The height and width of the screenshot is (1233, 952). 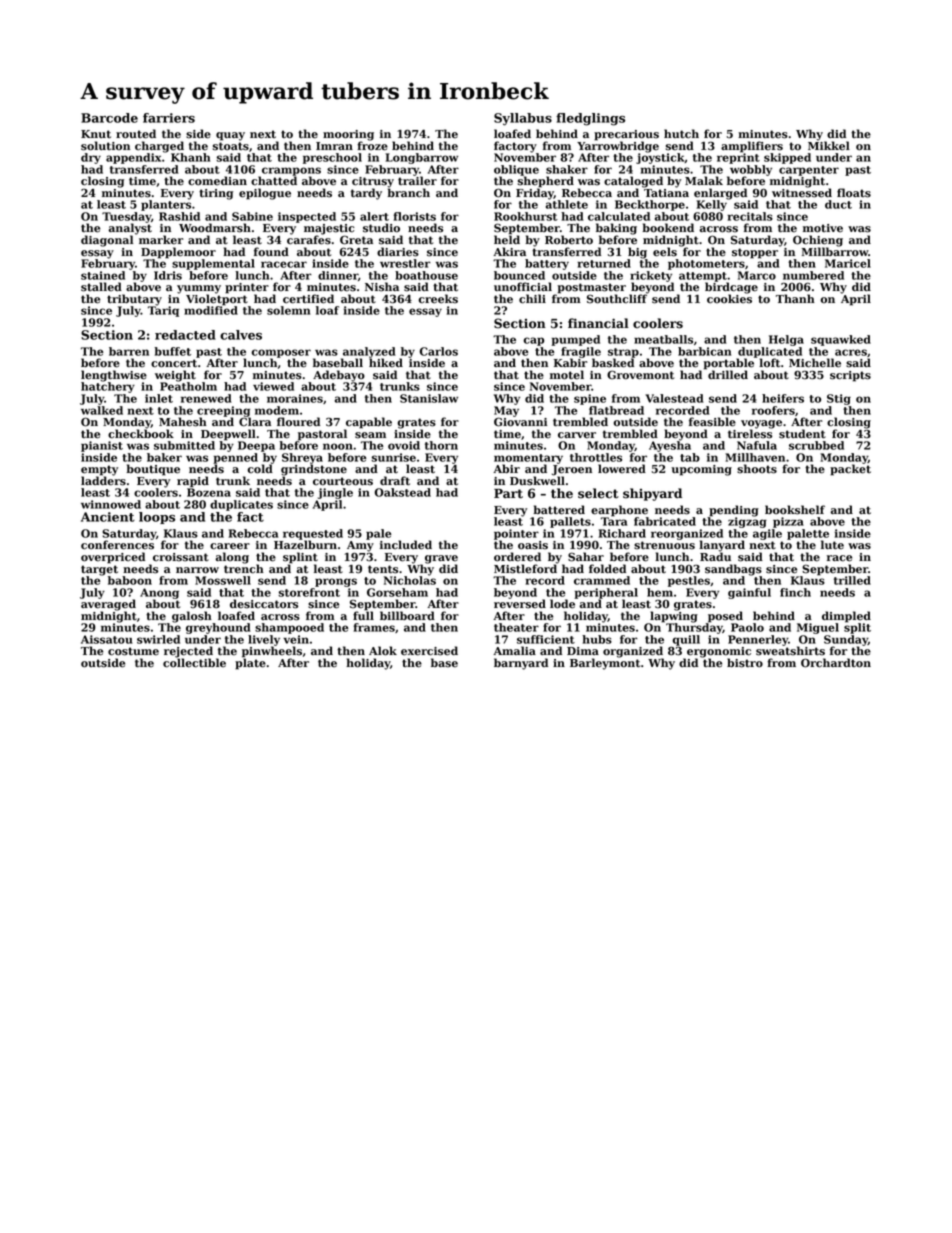 I want to click on thorn, so click(x=441, y=445).
